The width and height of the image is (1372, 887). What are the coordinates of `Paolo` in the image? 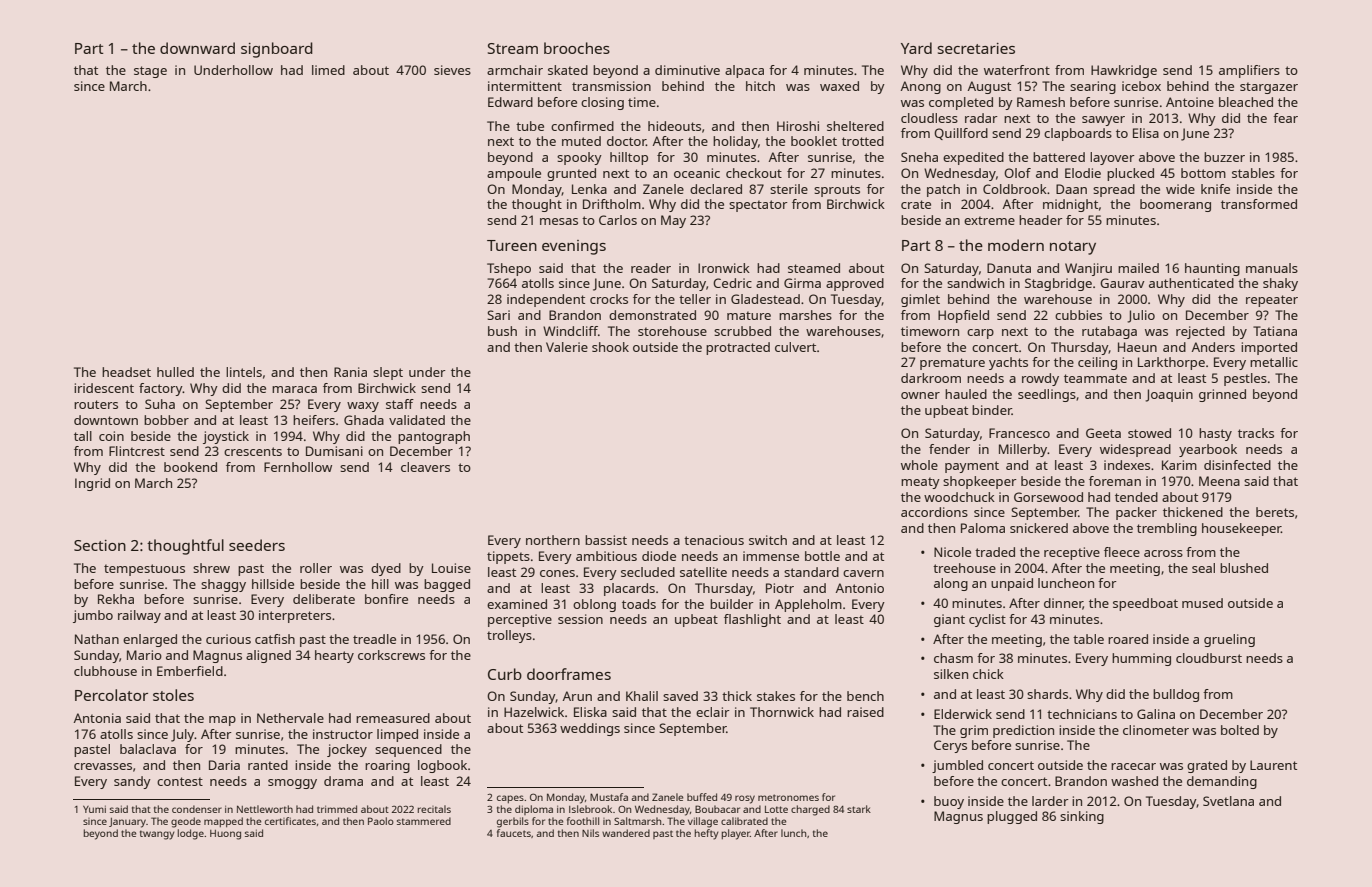 It's located at (381, 821).
